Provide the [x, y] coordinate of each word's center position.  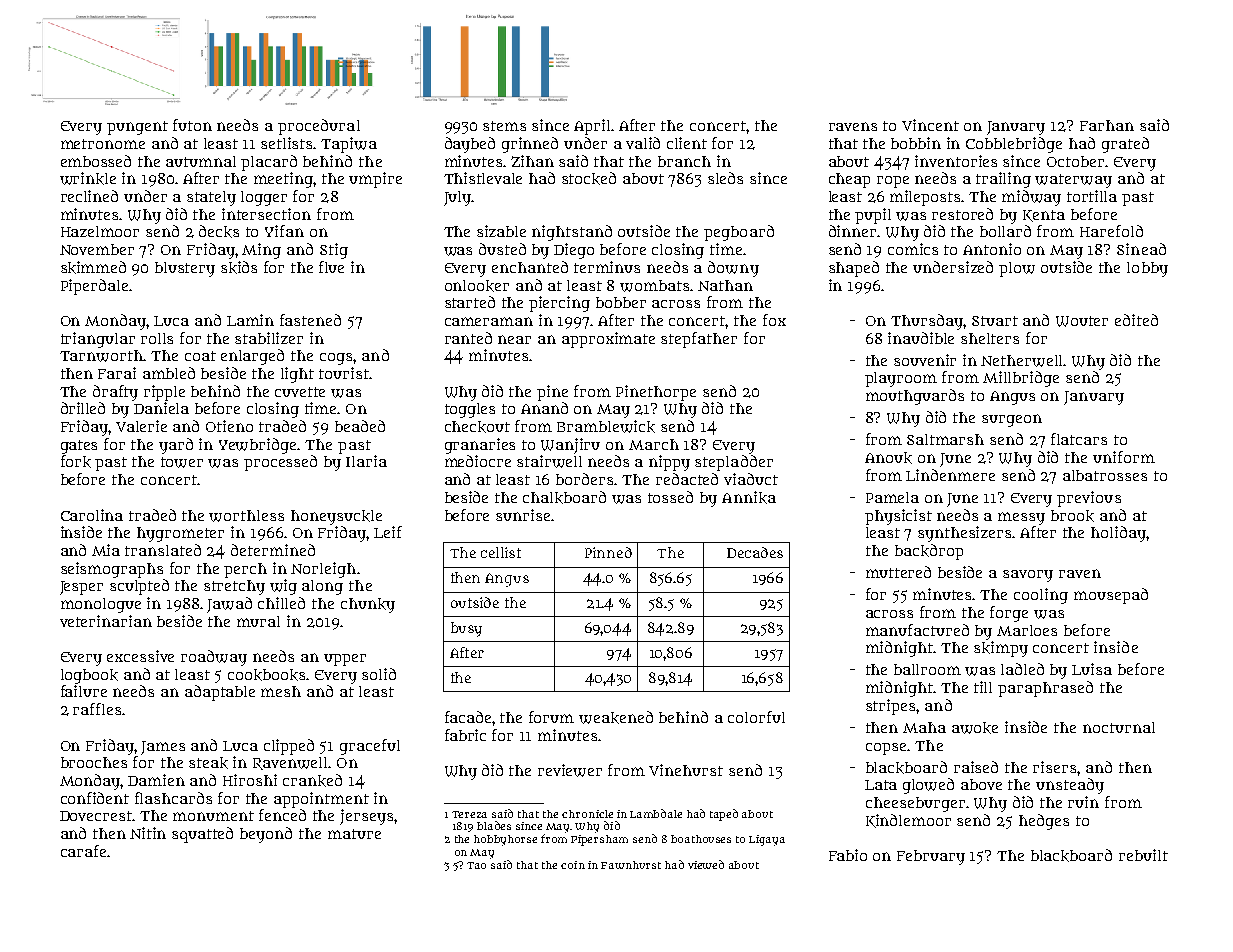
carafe [83, 851]
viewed [706, 864]
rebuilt [1143, 855]
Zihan [532, 161]
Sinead [1141, 249]
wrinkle [88, 178]
